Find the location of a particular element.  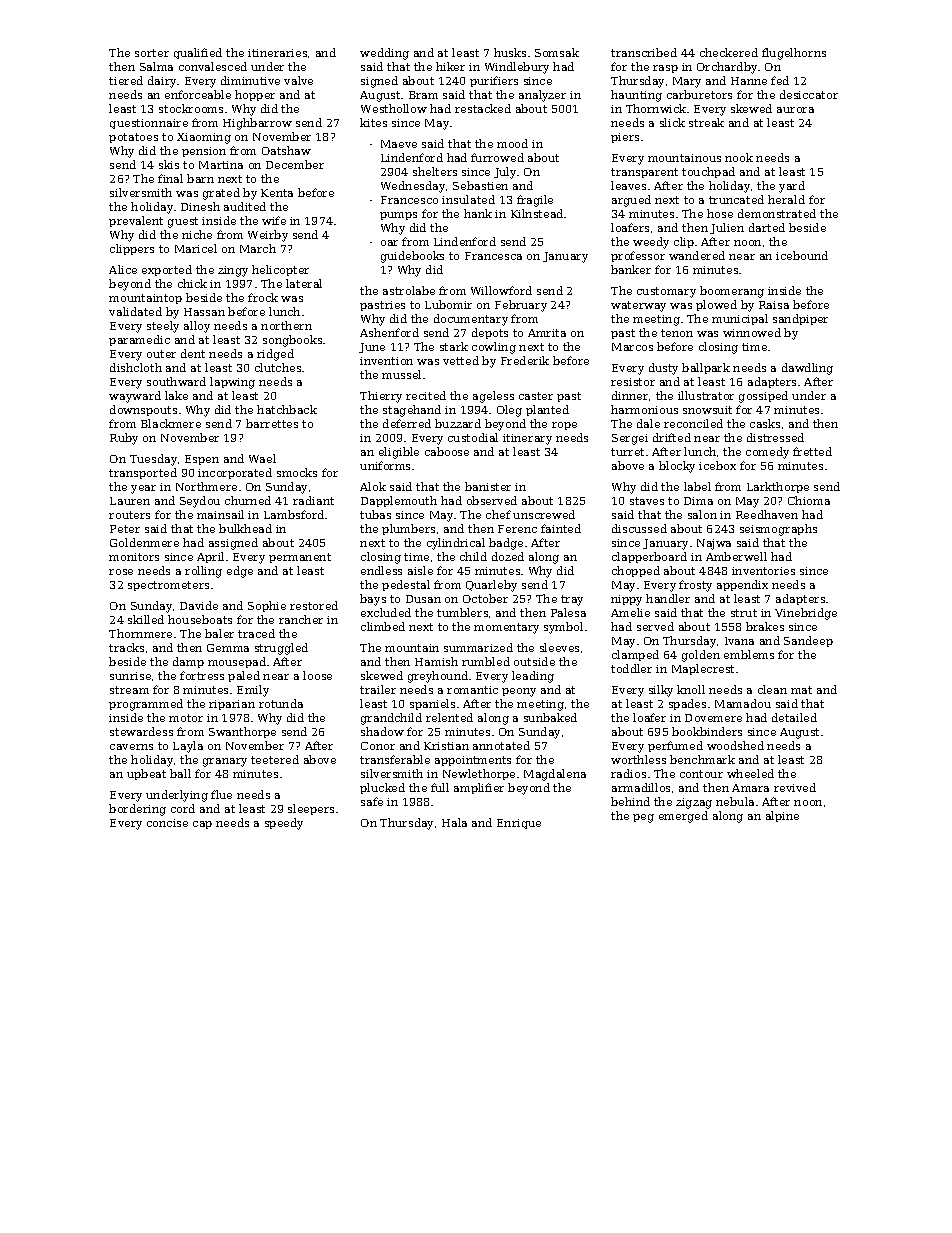

sleeves is located at coordinates (559, 647).
